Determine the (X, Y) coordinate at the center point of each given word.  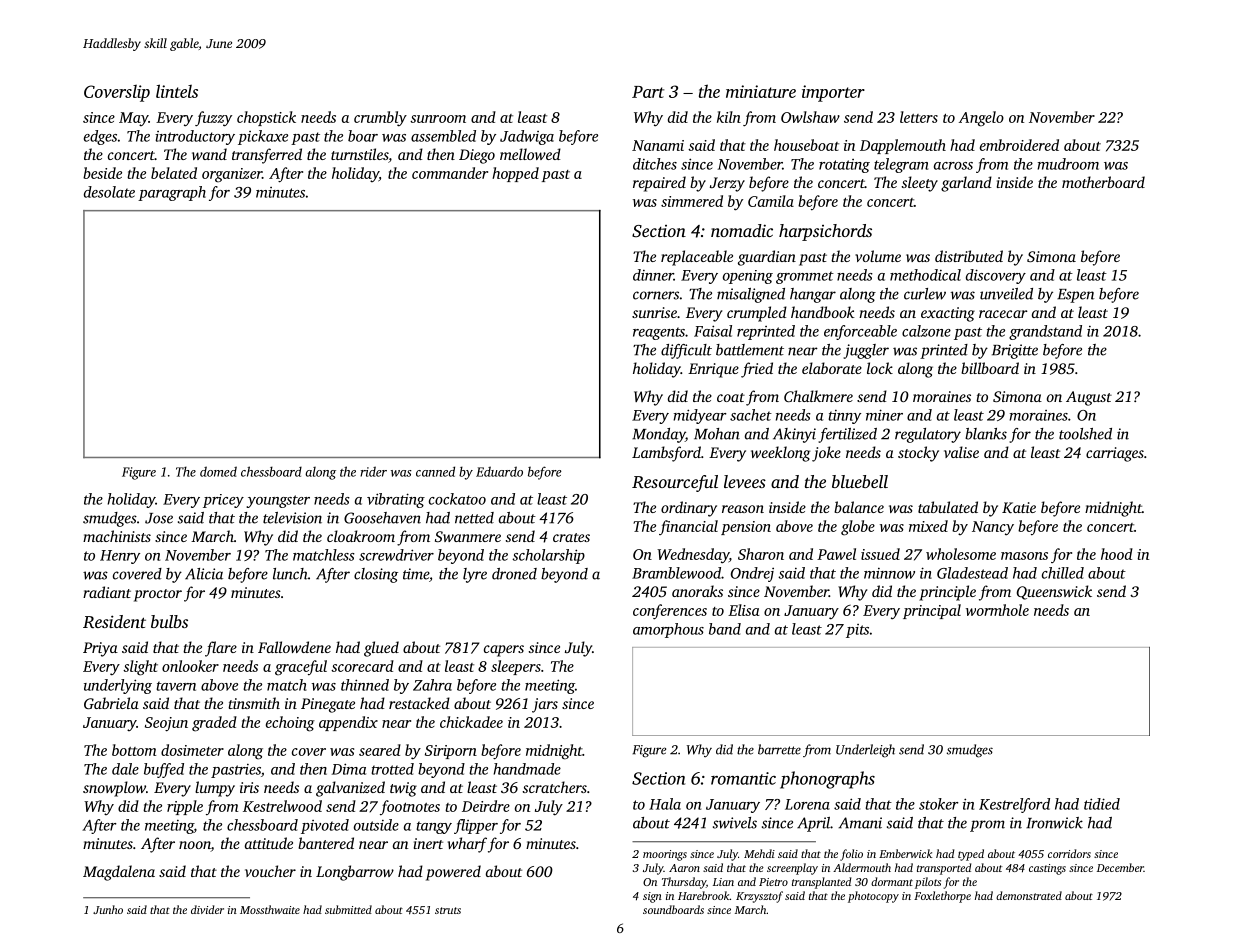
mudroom (1068, 164)
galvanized (350, 789)
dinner (653, 275)
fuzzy (213, 119)
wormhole (997, 610)
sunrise (654, 312)
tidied (1102, 804)
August (1089, 398)
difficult (686, 351)
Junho (108, 909)
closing (376, 575)
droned (514, 574)
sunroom (438, 119)
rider (373, 471)
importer (833, 93)
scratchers (555, 787)
